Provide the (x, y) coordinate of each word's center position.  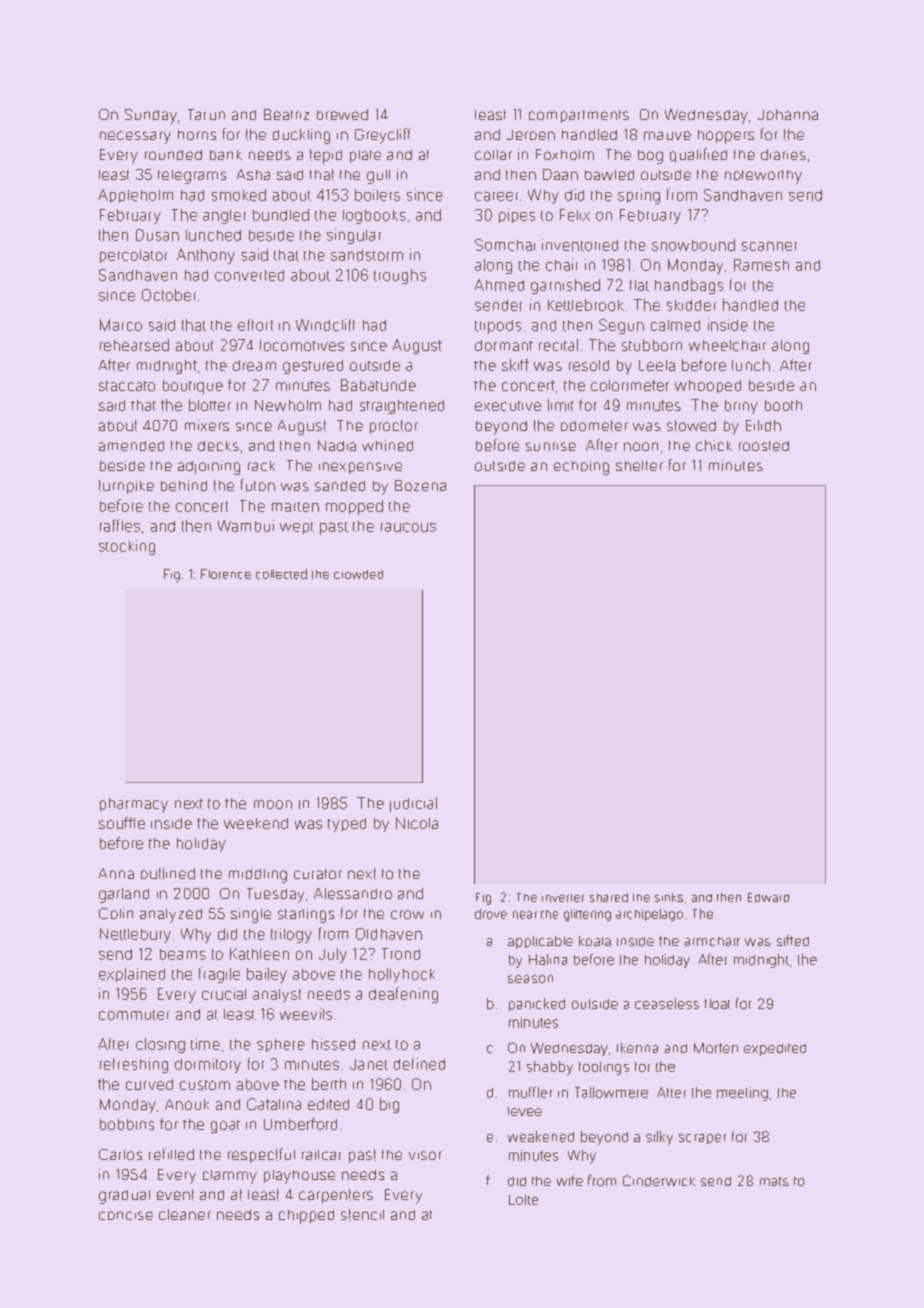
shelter (639, 466)
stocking (127, 547)
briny (741, 407)
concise (126, 1215)
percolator (133, 256)
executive (508, 406)
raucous (408, 527)
